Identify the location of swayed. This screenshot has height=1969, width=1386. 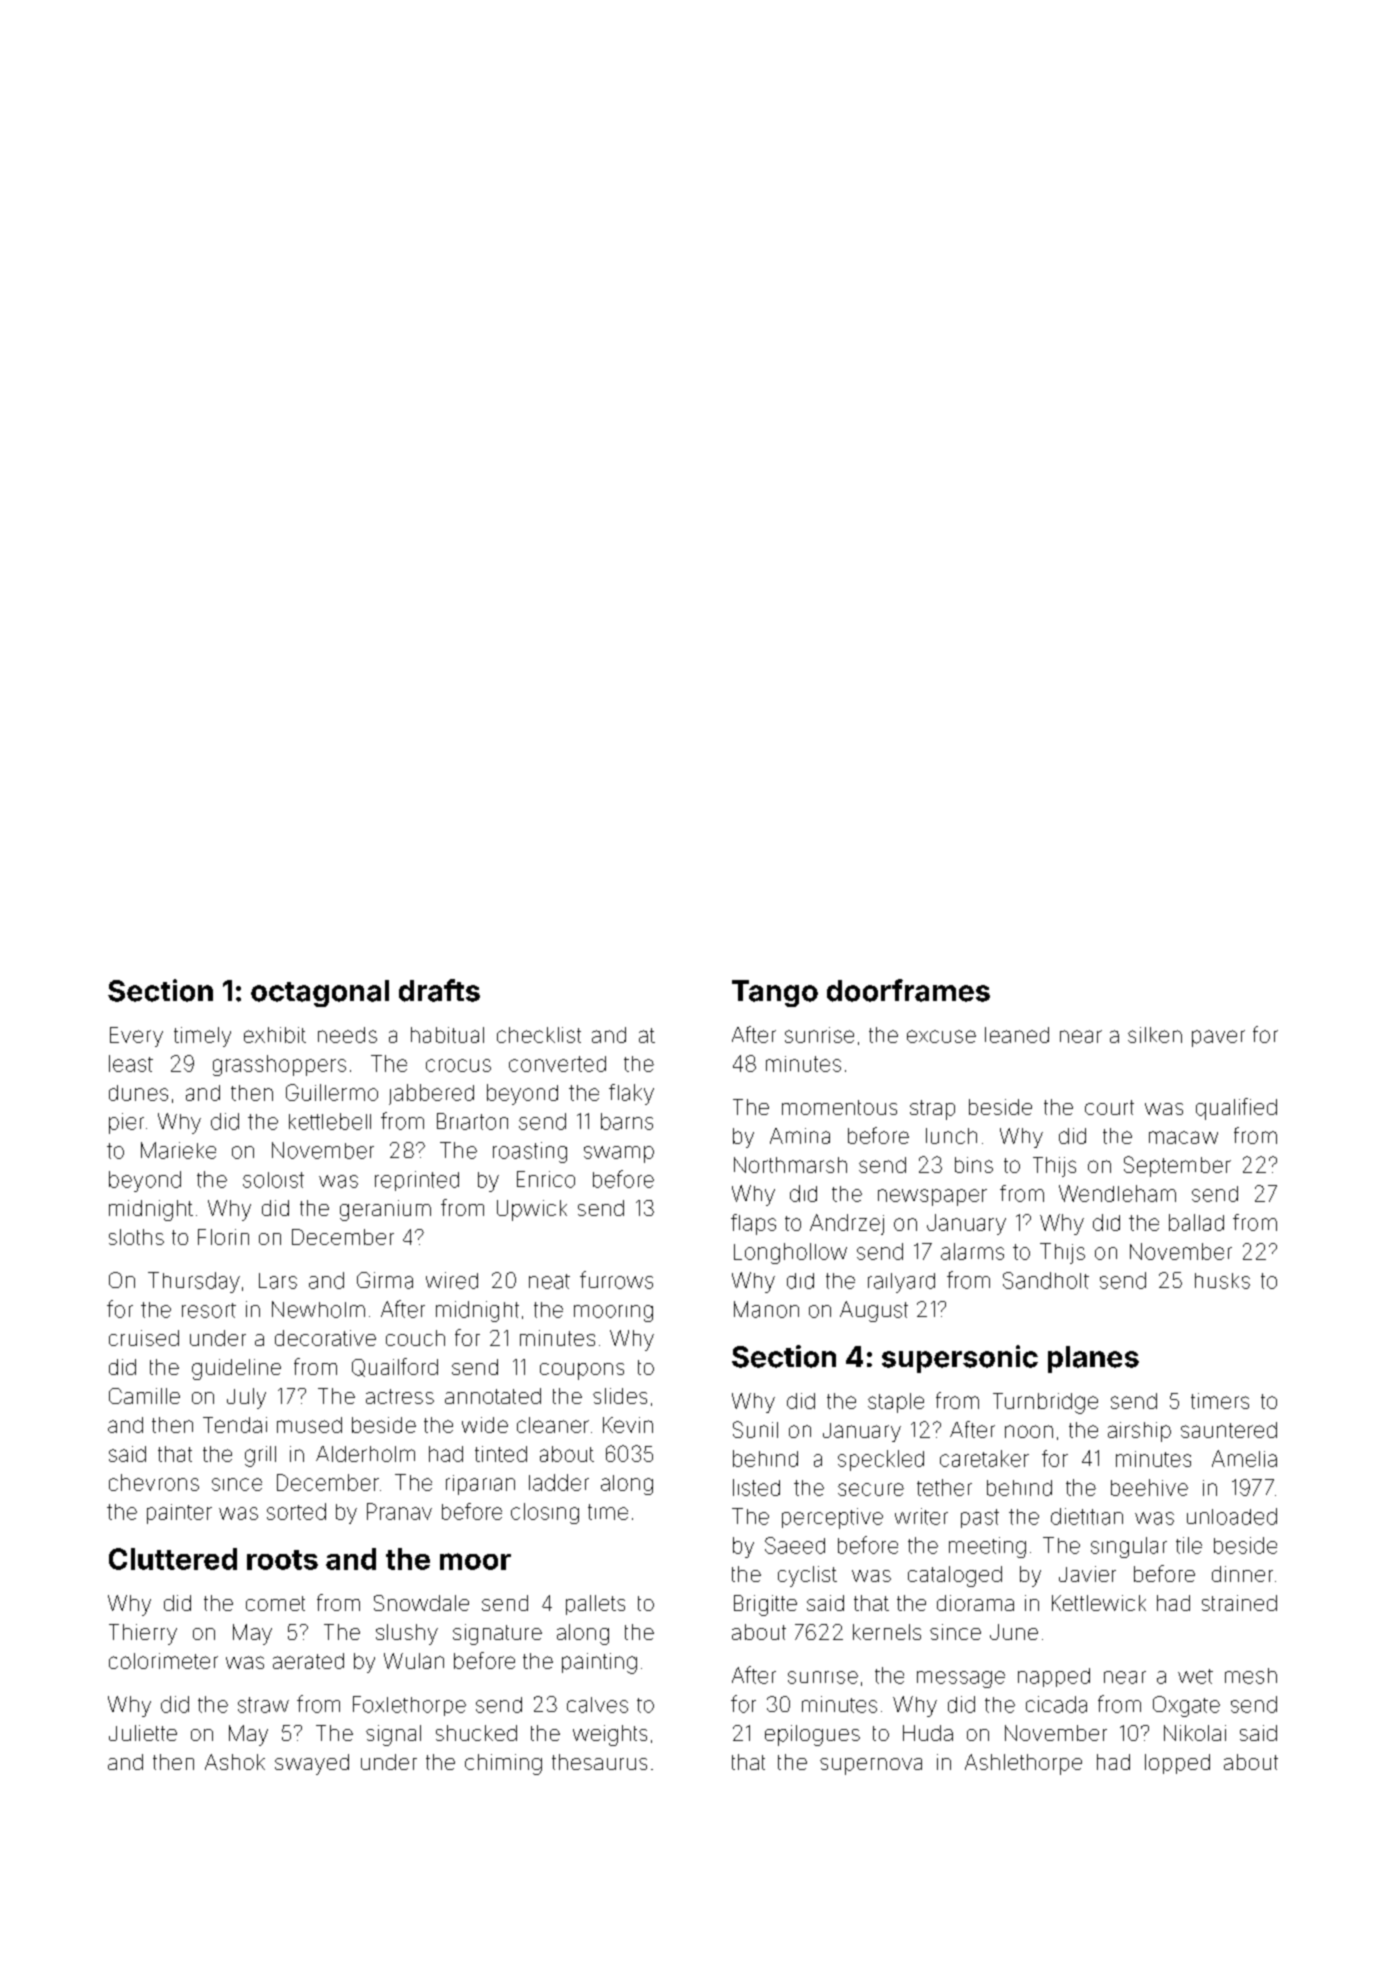
(312, 1764).
